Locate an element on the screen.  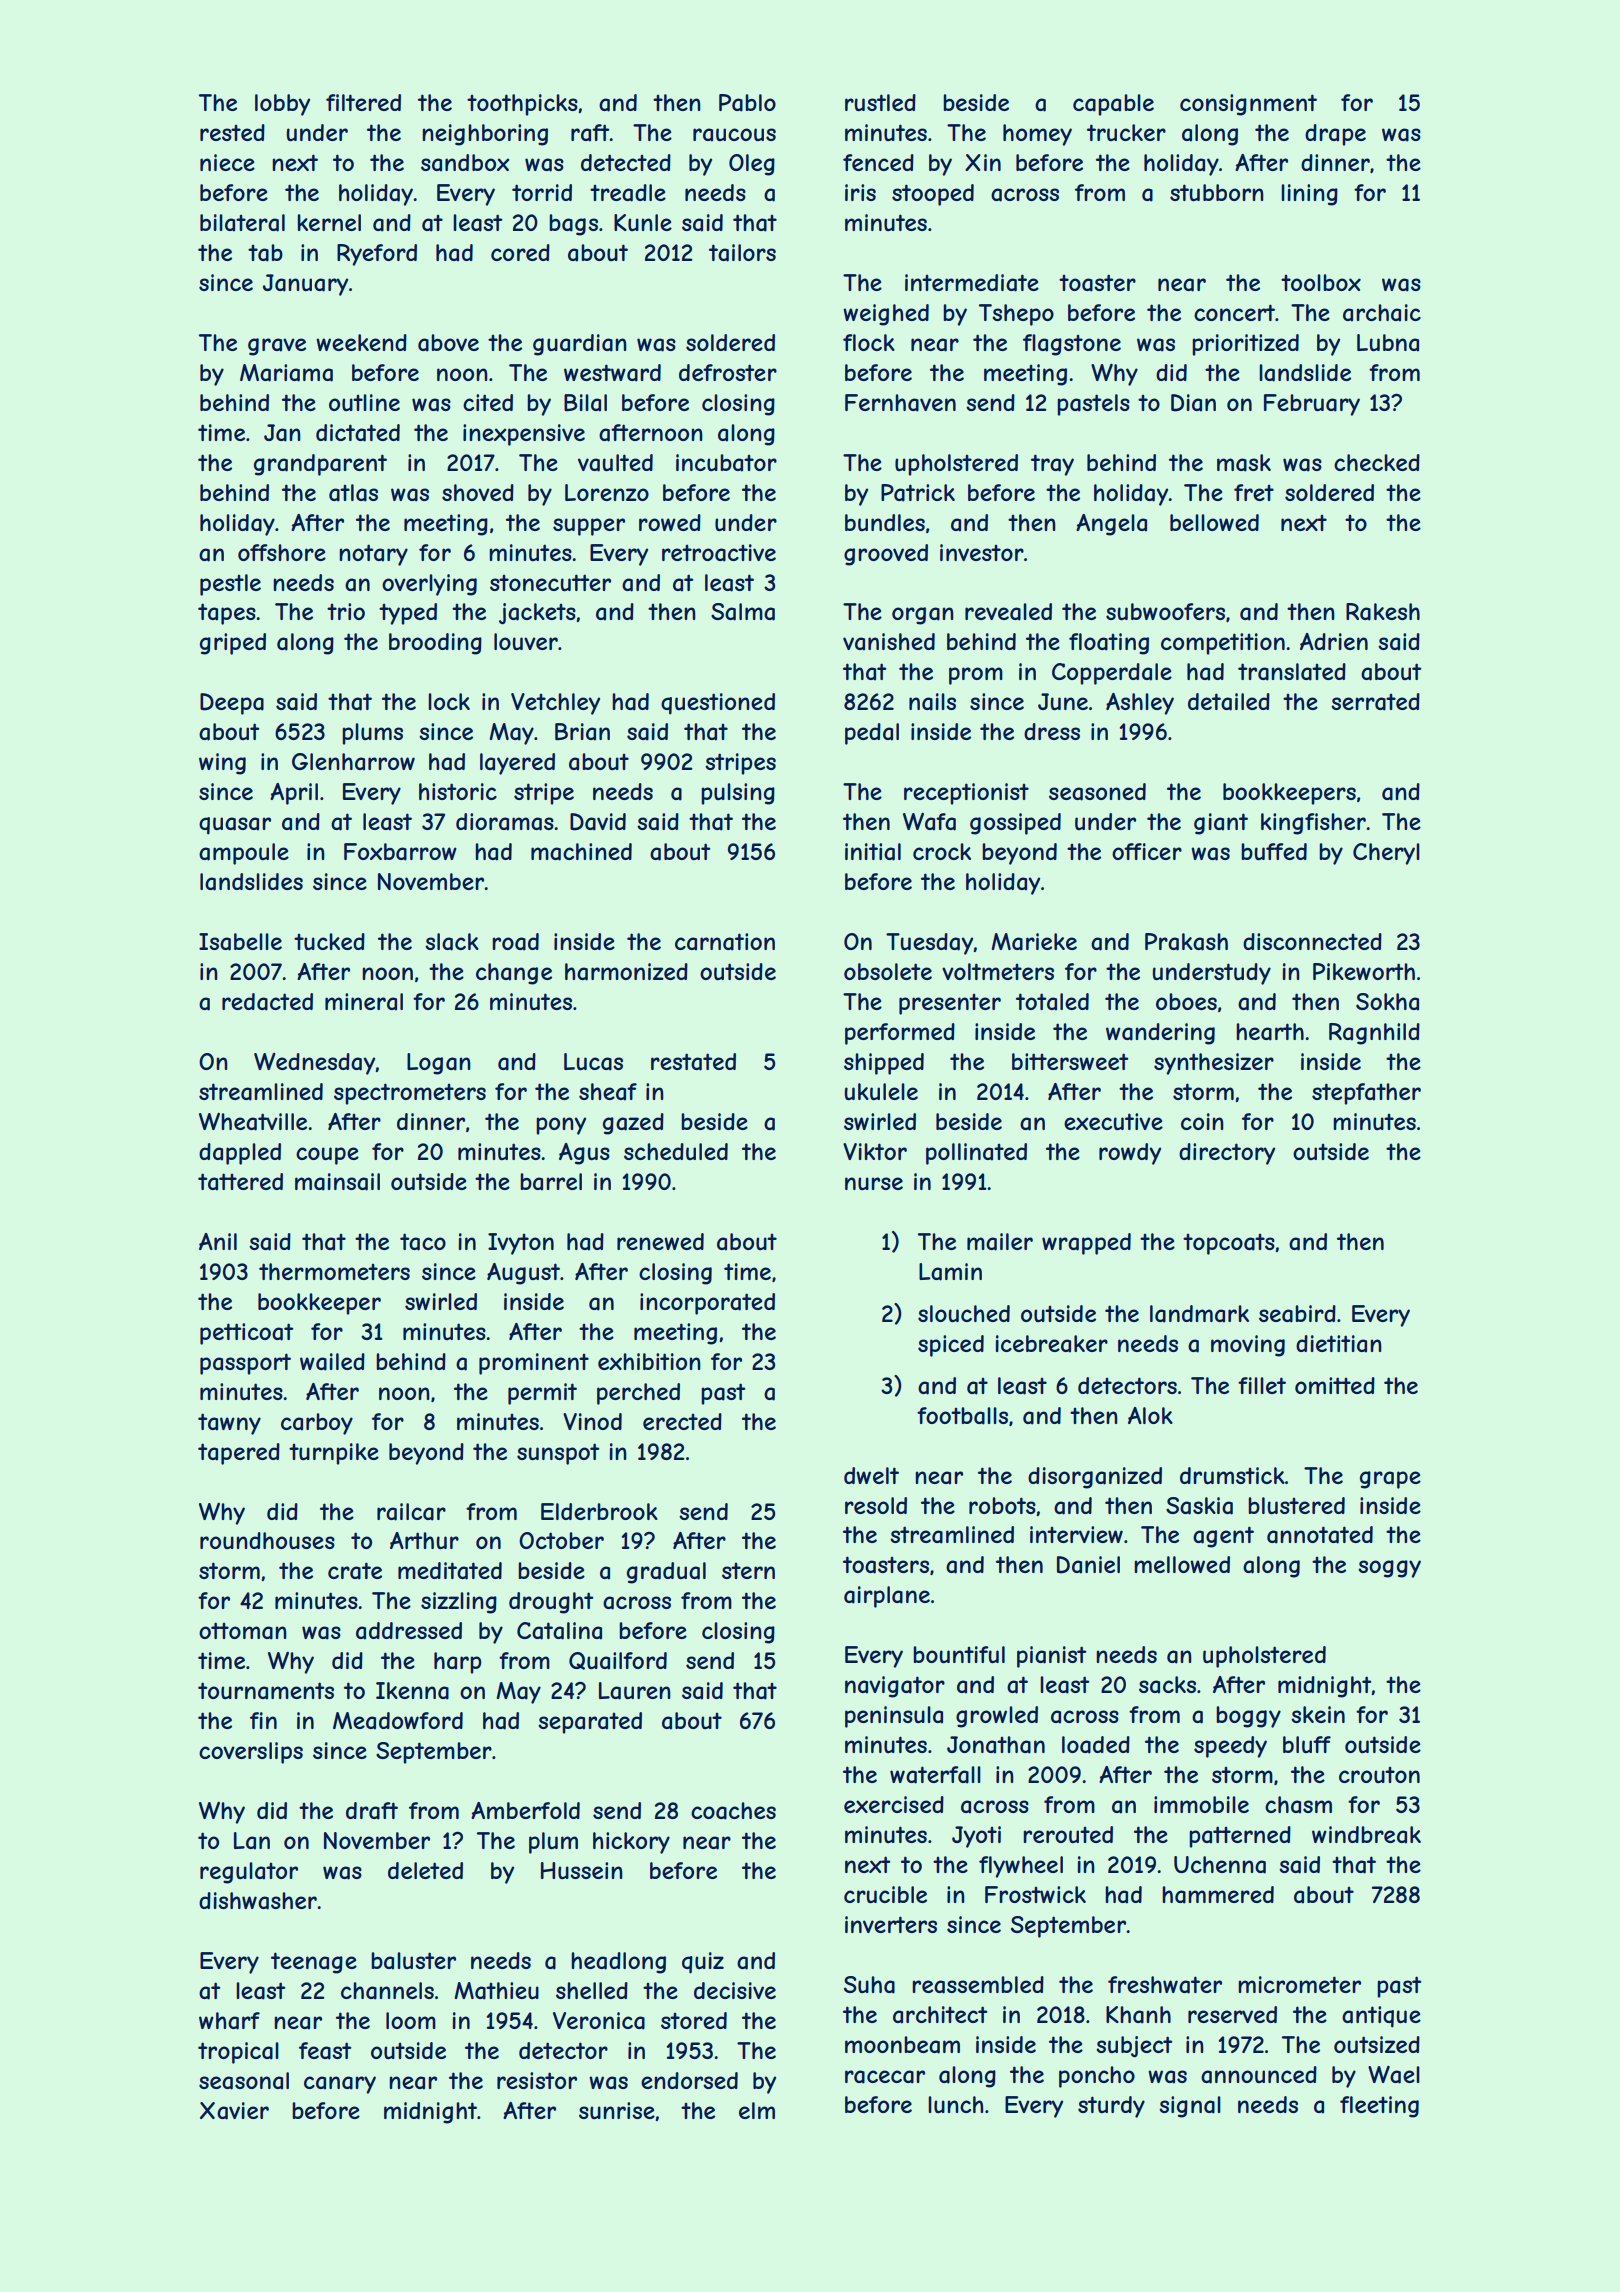
Pablo is located at coordinates (747, 103).
